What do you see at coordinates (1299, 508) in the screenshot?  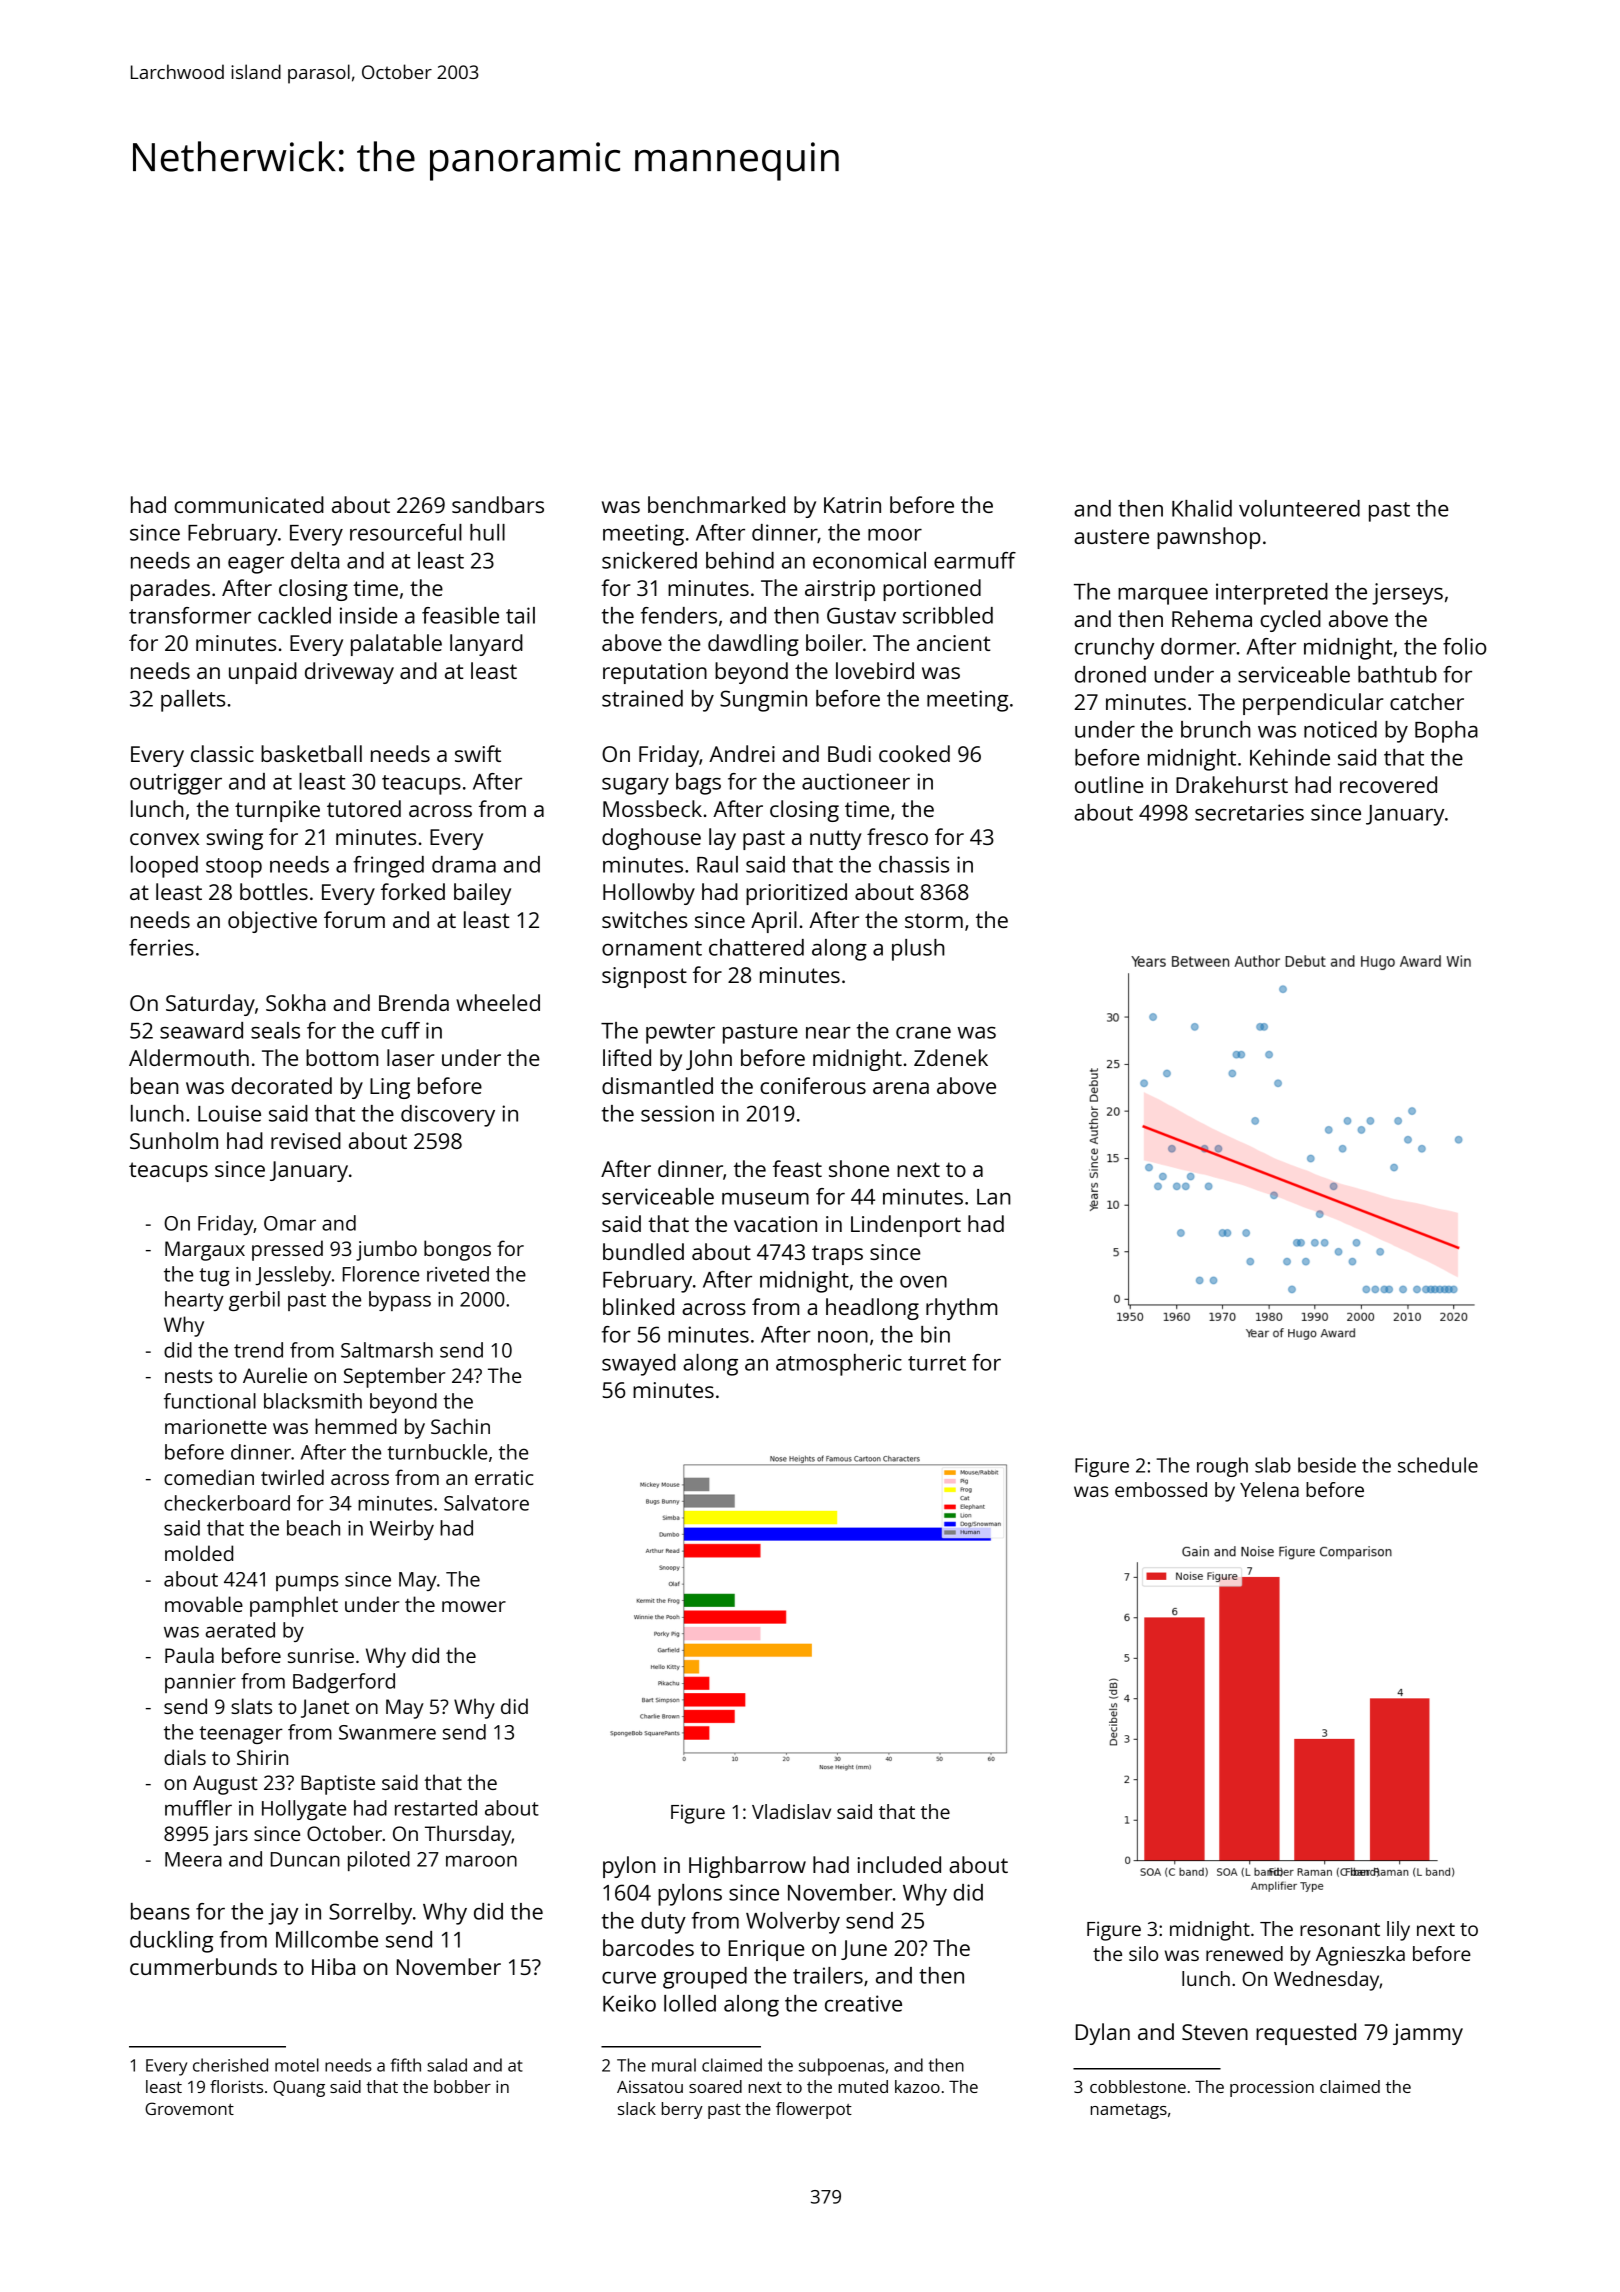 I see `volunteered` at bounding box center [1299, 508].
